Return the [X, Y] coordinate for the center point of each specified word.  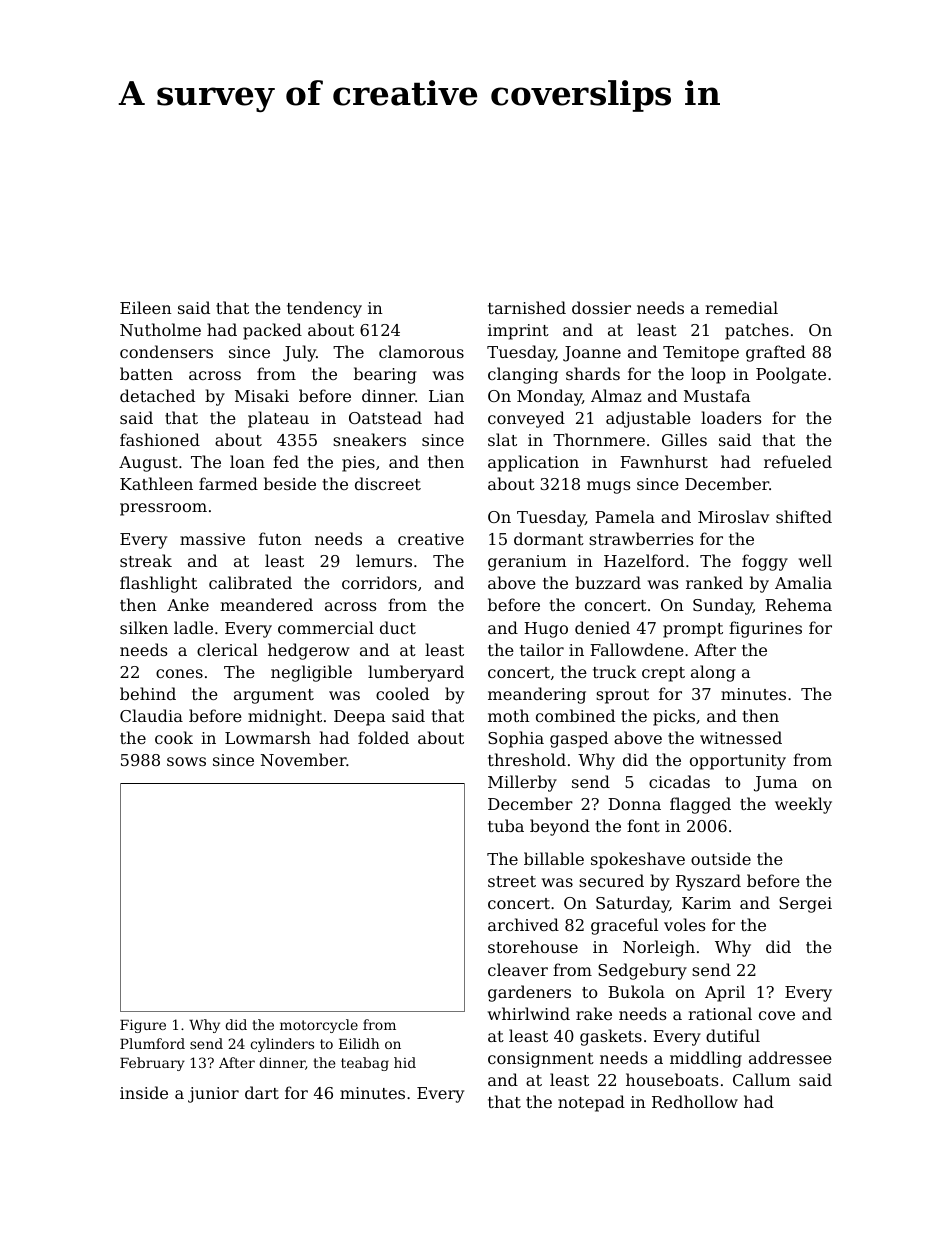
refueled [798, 461]
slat [502, 439]
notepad [591, 1103]
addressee [790, 1057]
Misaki [262, 395]
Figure [143, 1026]
